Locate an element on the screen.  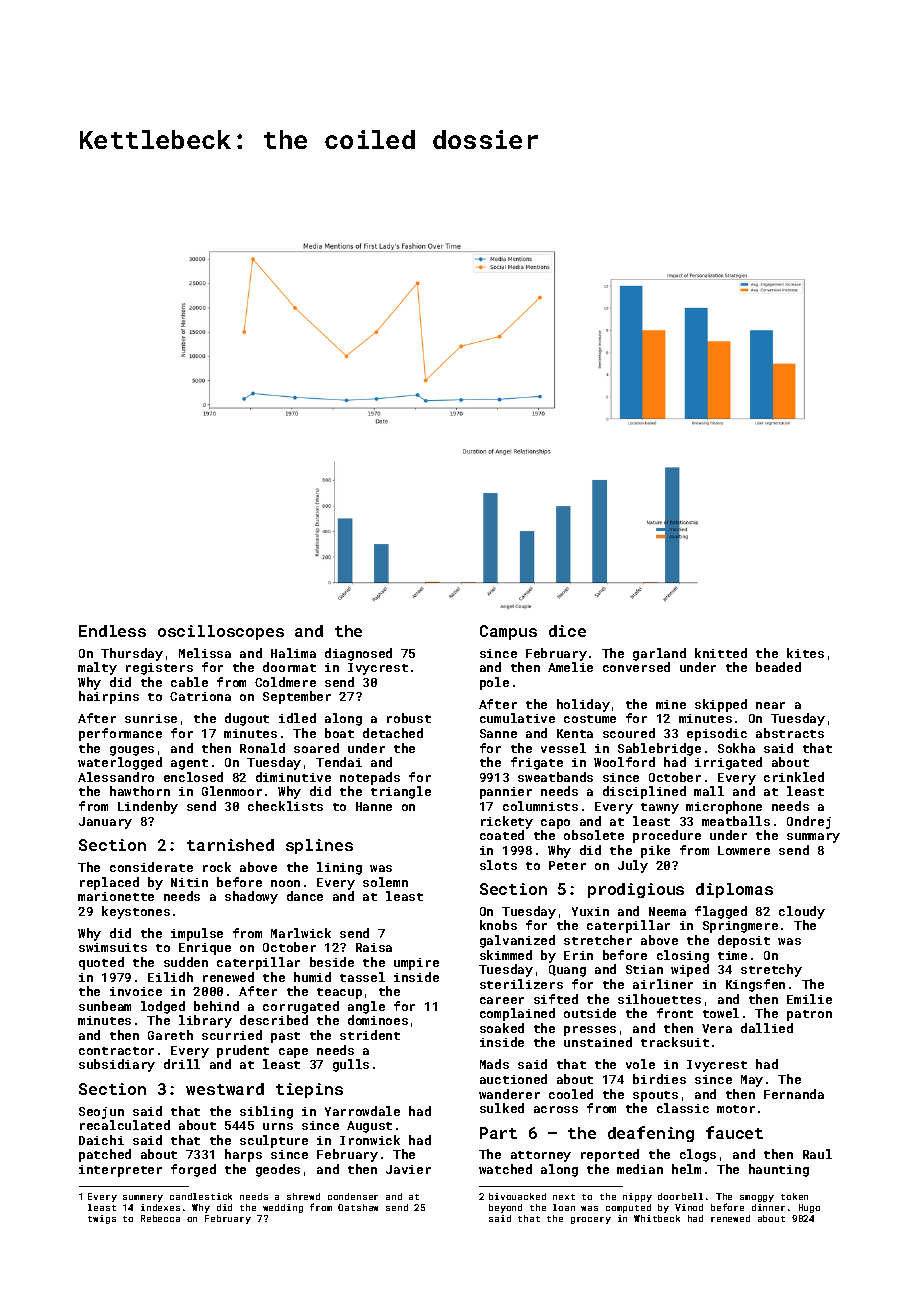
wedding is located at coordinates (283, 1208).
